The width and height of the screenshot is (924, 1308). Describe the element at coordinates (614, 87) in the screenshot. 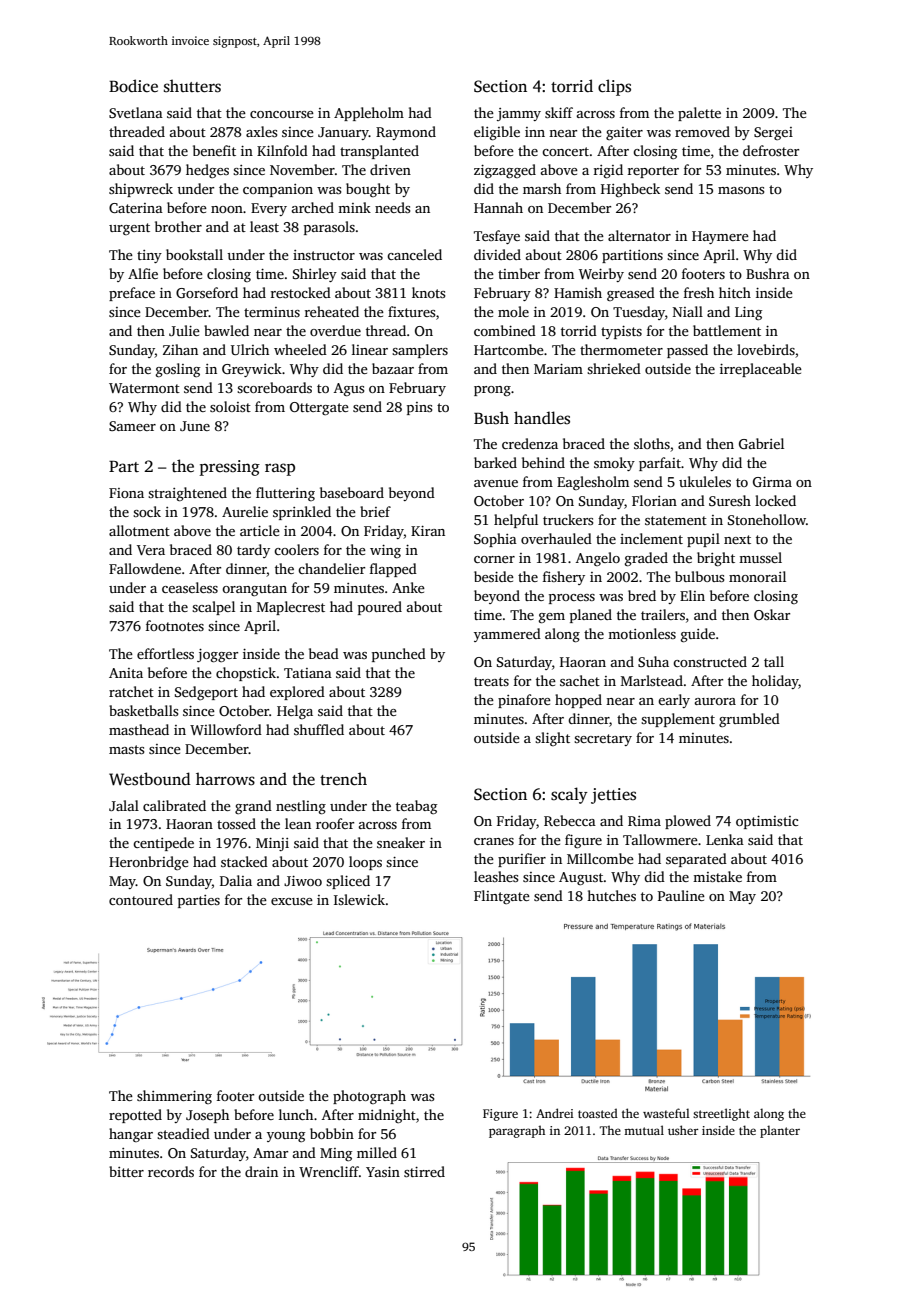

I see `clips` at that location.
